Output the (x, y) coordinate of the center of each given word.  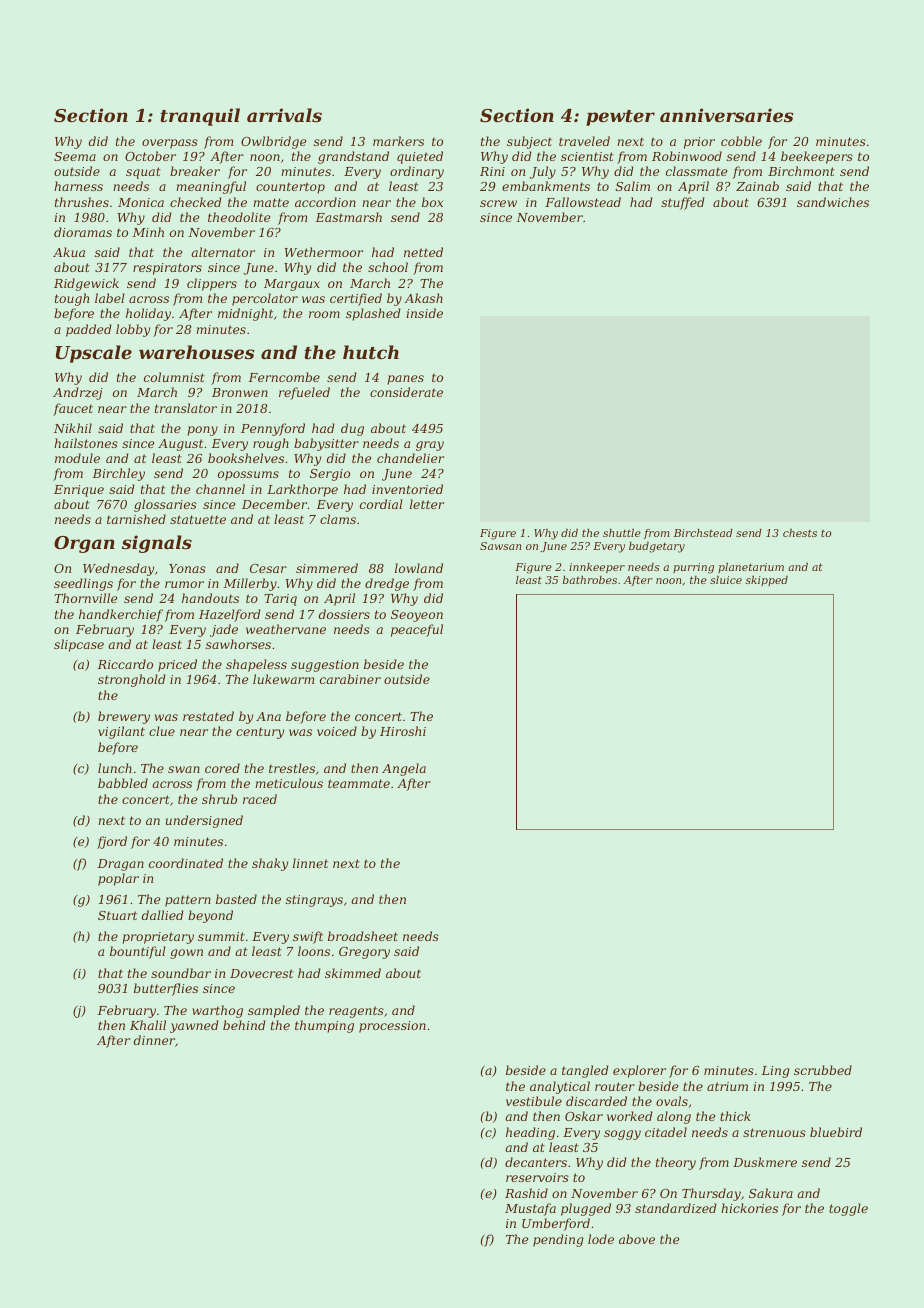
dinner (154, 1040)
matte (271, 202)
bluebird (836, 1132)
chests (800, 533)
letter (427, 504)
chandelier (410, 458)
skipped (767, 581)
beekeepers (817, 157)
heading (530, 1133)
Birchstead (703, 533)
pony (202, 431)
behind (244, 1025)
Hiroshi (403, 731)
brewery (124, 717)
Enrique (79, 491)
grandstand (353, 157)
